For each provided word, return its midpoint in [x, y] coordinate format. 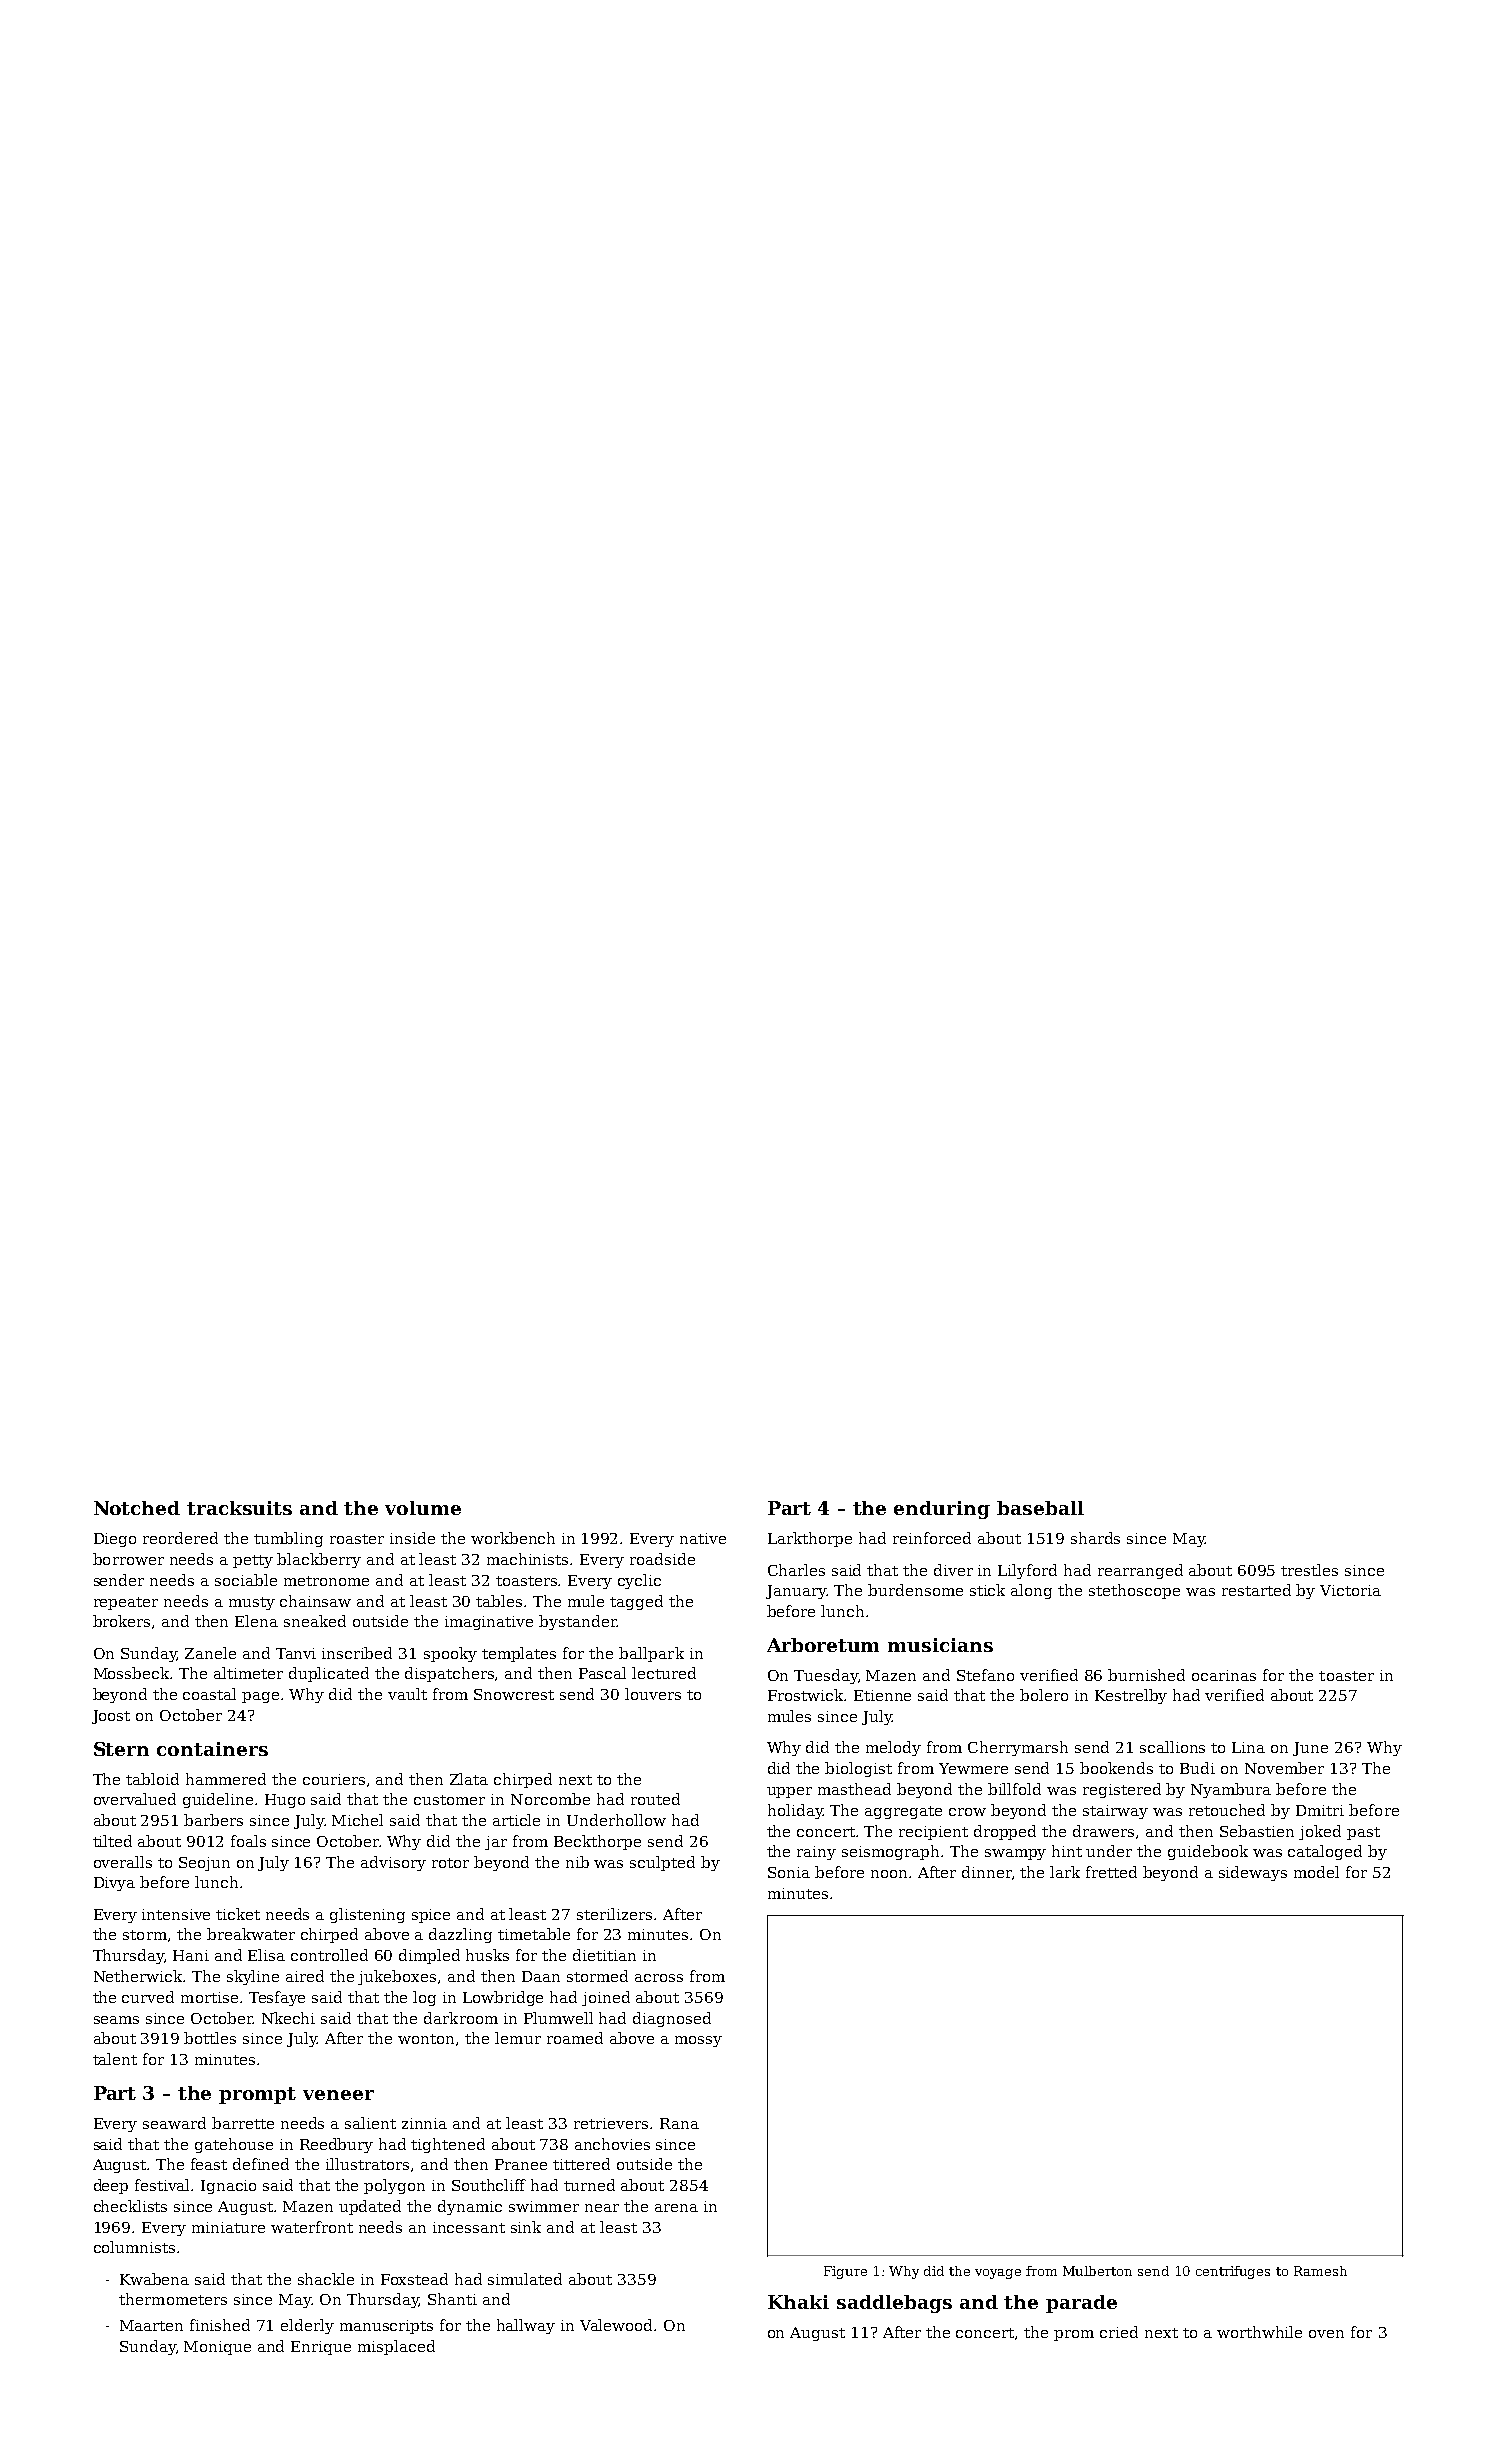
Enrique [321, 2348]
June [1310, 1749]
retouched [1227, 1810]
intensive [176, 1914]
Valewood [617, 2325]
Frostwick [806, 1695]
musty [252, 1603]
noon [889, 1874]
